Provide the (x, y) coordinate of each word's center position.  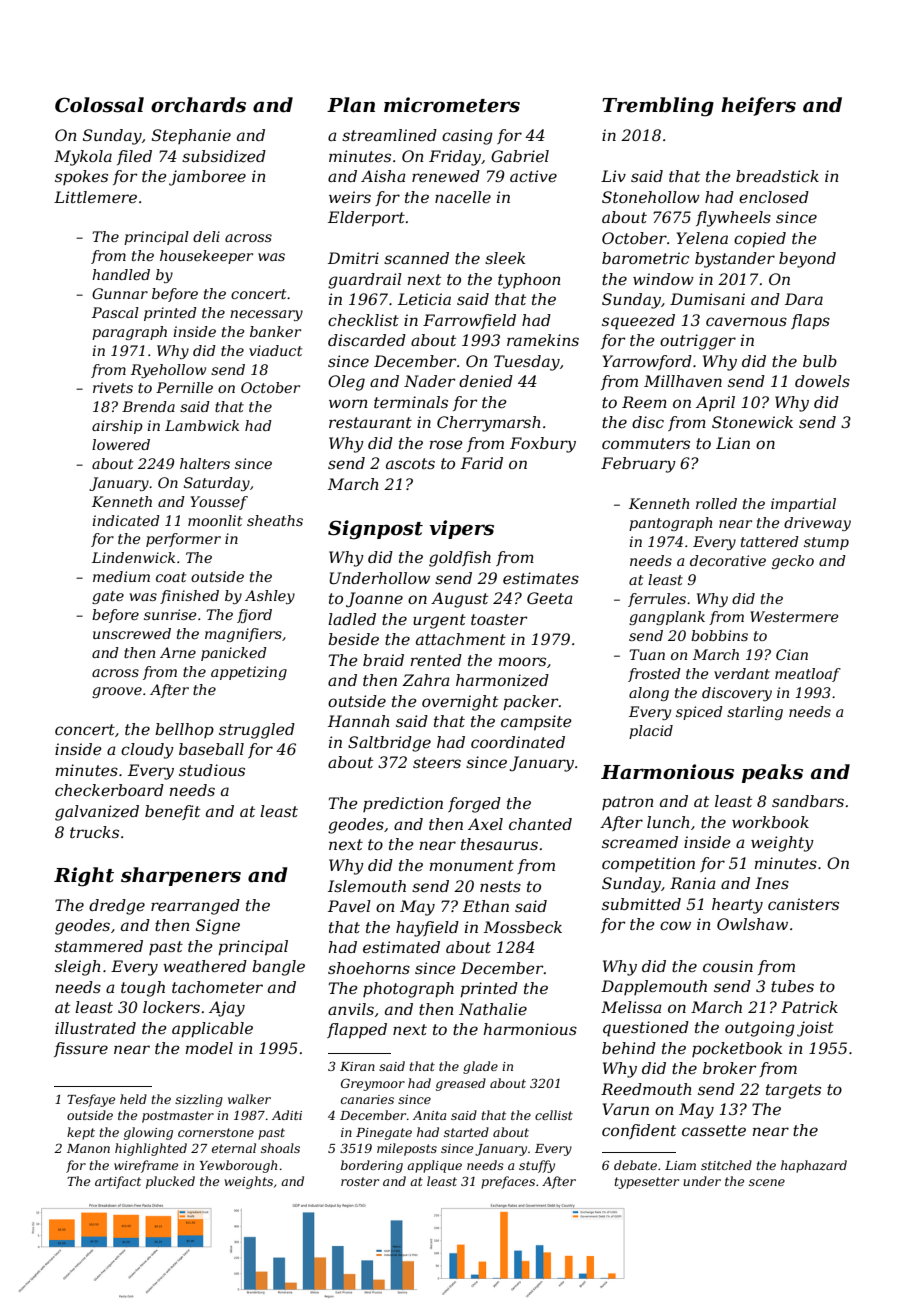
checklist (363, 320)
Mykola (83, 158)
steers (437, 762)
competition (648, 864)
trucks (94, 832)
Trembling (658, 107)
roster (360, 1181)
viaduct (275, 350)
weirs (350, 197)
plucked (170, 1182)
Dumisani (707, 299)
